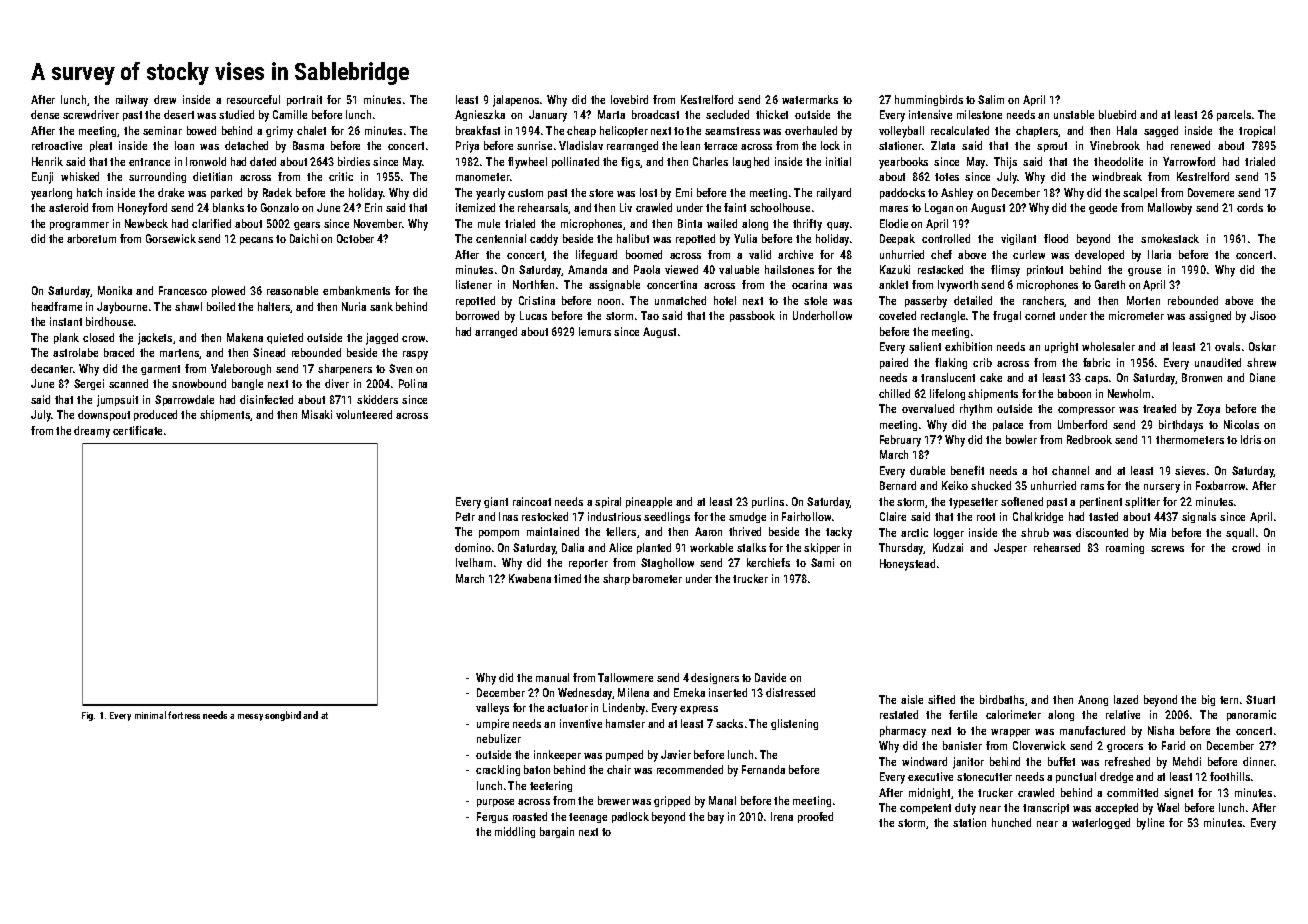 This screenshot has width=1308, height=924. Describe the element at coordinates (492, 817) in the screenshot. I see `Fergus` at that location.
